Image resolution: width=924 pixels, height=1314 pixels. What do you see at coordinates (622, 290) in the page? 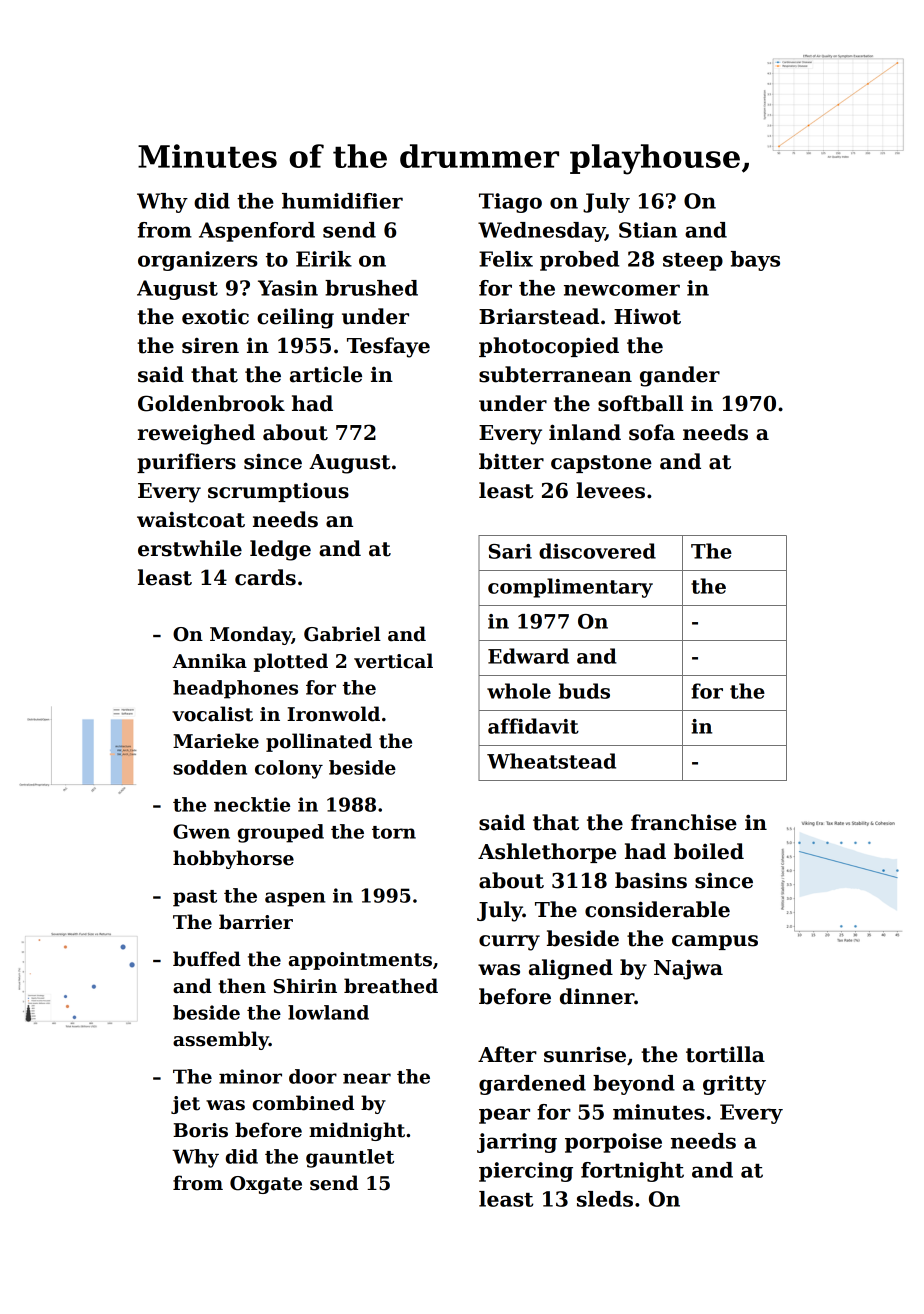
I see `newcomer` at bounding box center [622, 290].
